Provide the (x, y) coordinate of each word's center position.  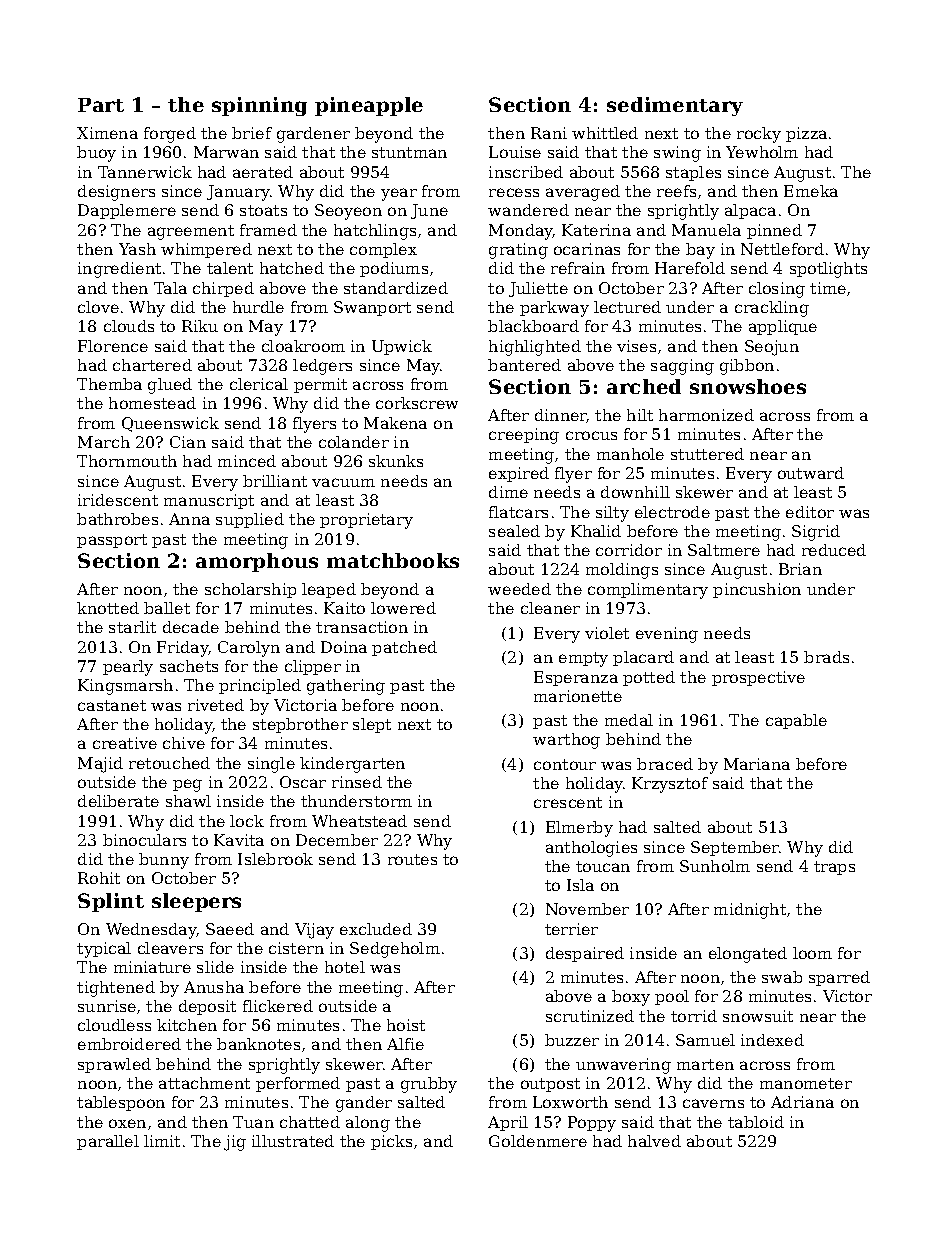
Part (101, 105)
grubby (429, 1085)
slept (372, 725)
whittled (605, 133)
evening (667, 635)
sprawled (114, 1065)
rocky (759, 135)
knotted (108, 608)
